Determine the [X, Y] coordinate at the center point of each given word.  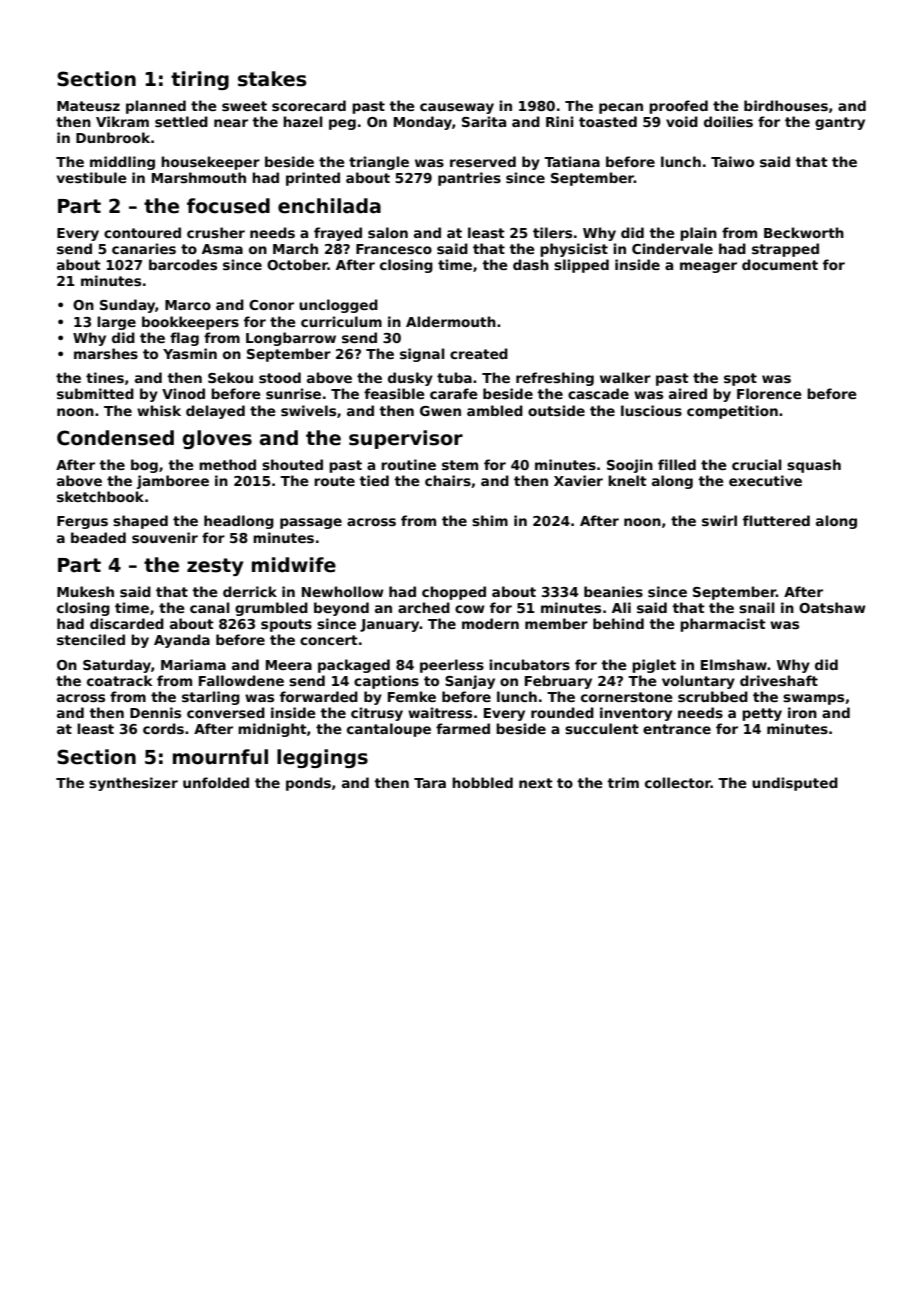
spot [740, 379]
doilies [728, 121]
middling [122, 163]
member [556, 623]
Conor [271, 305]
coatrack [120, 680]
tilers [552, 232]
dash [531, 264]
